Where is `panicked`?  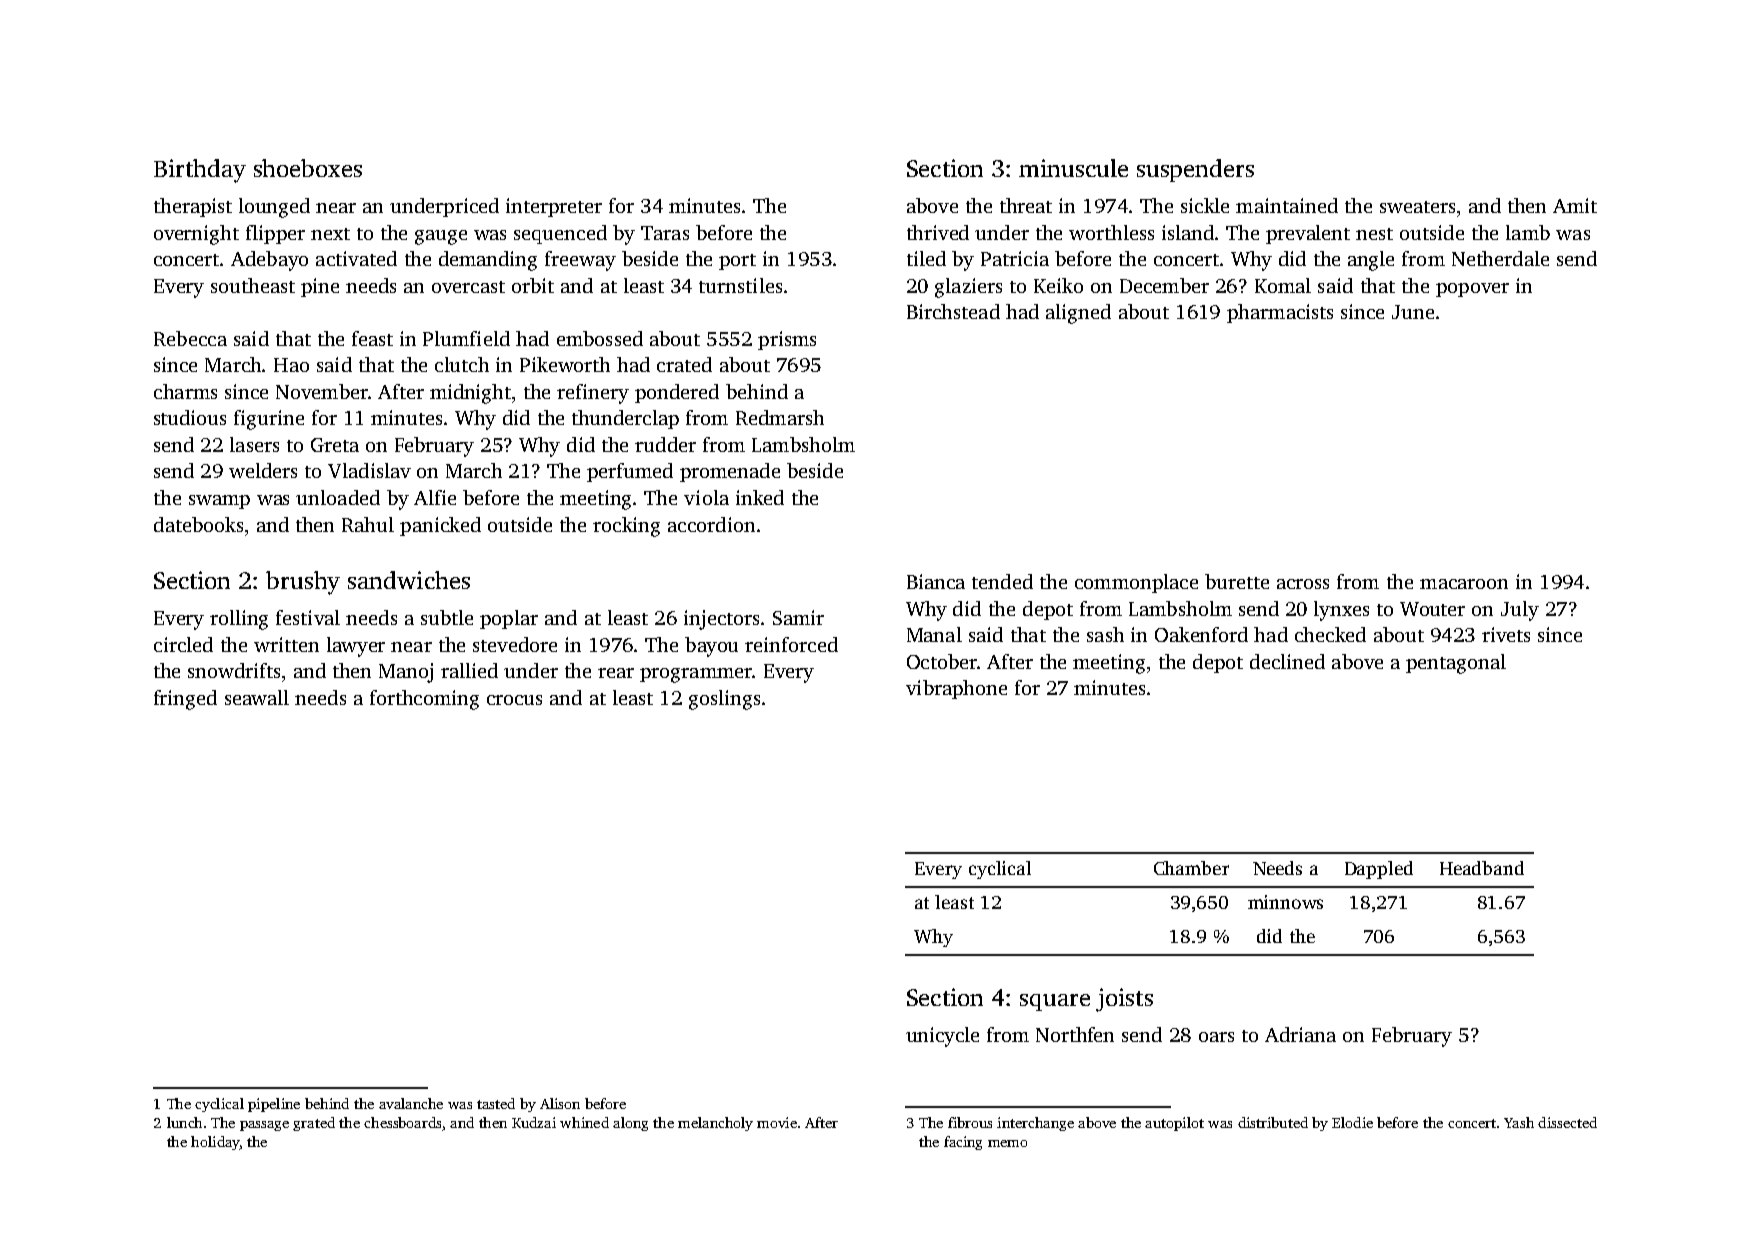
panicked is located at coordinates (440, 526).
